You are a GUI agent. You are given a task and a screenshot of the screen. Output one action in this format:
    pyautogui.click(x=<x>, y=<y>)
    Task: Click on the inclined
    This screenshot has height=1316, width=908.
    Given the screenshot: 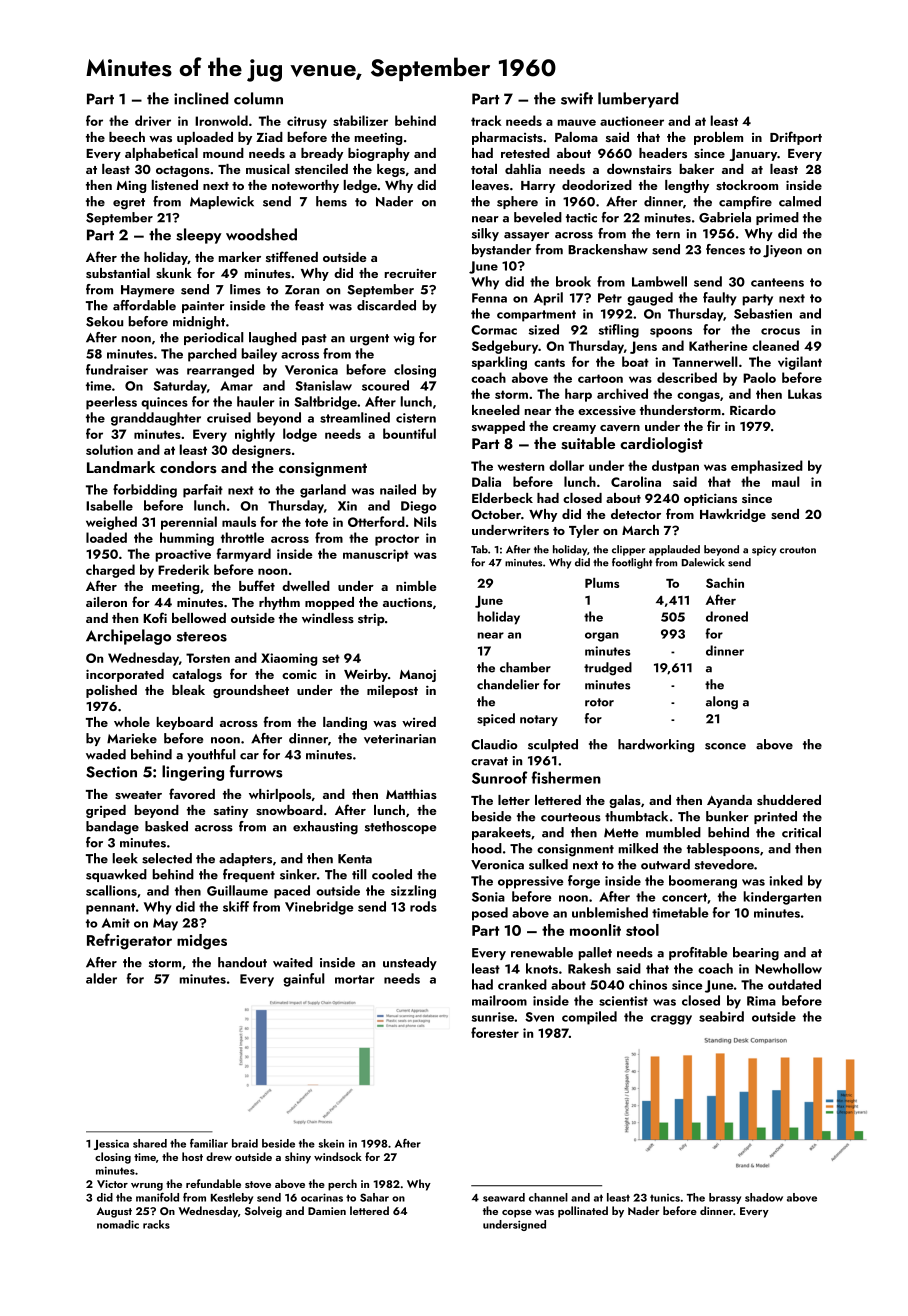 What is the action you would take?
    pyautogui.click(x=201, y=98)
